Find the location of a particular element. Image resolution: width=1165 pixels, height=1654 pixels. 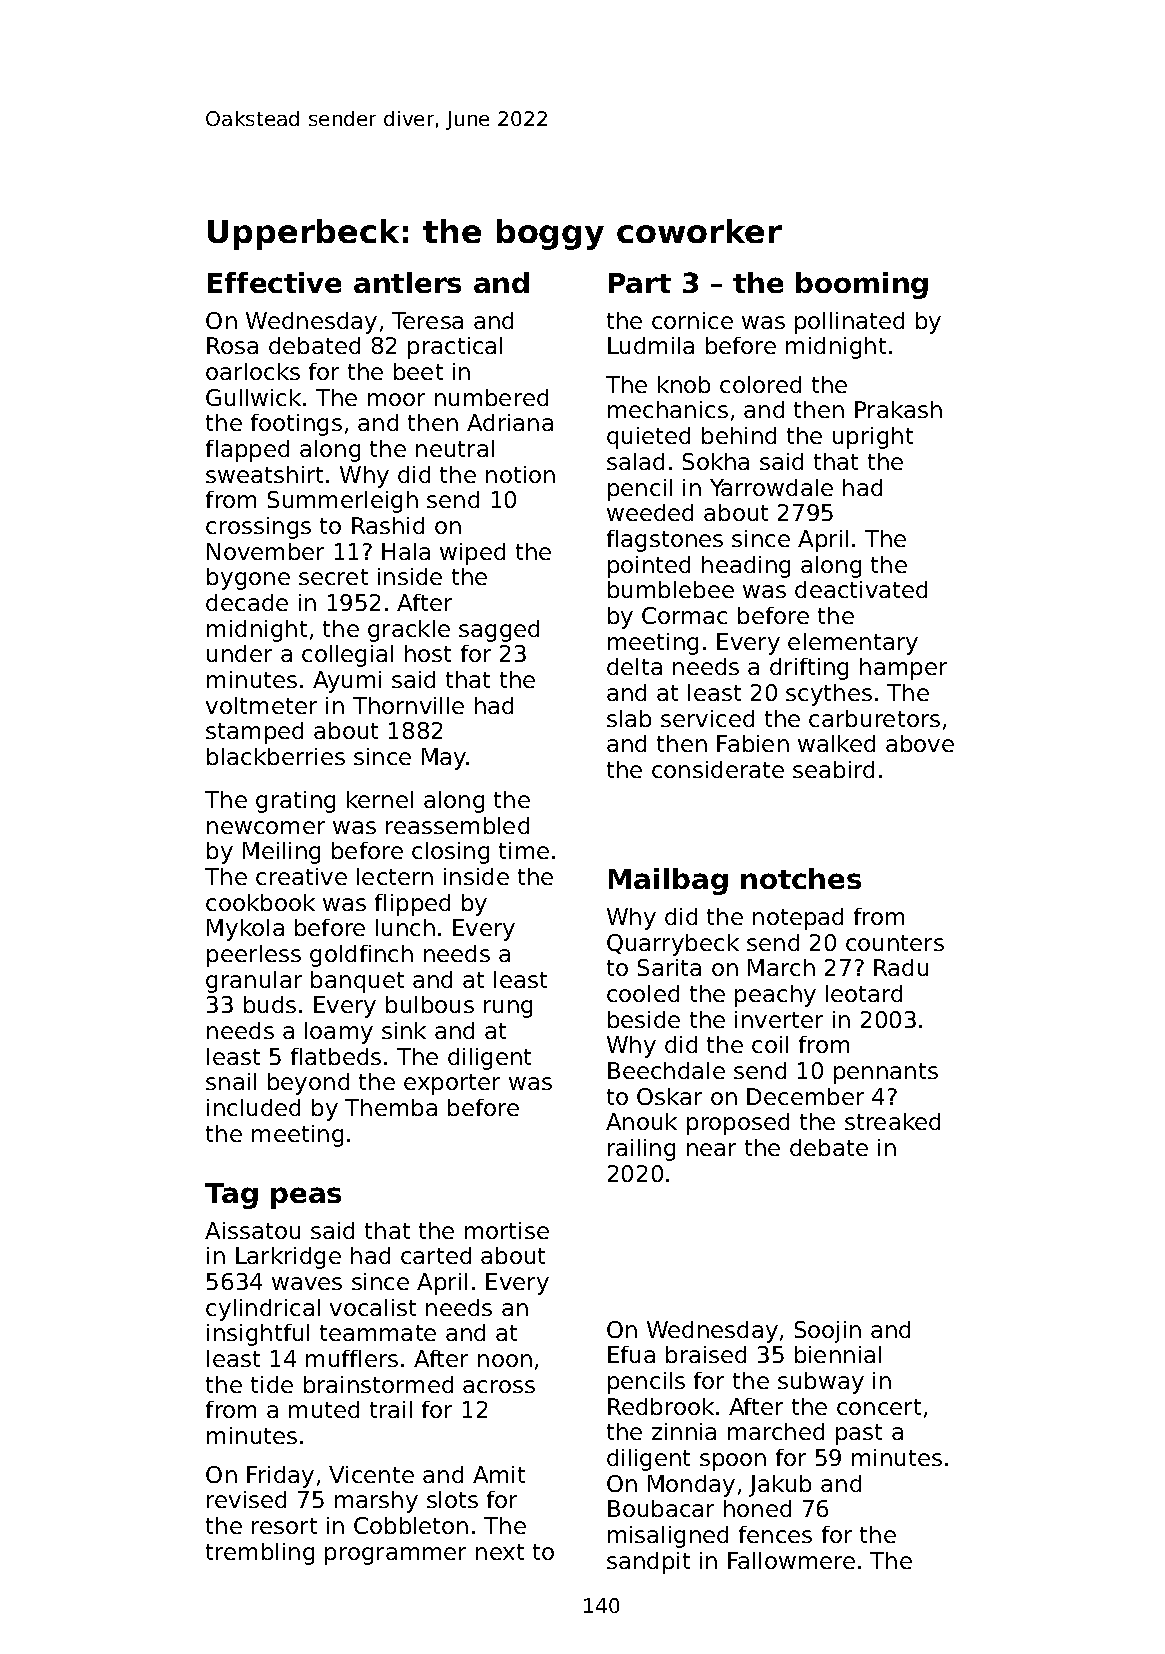

kernel is located at coordinates (380, 799).
